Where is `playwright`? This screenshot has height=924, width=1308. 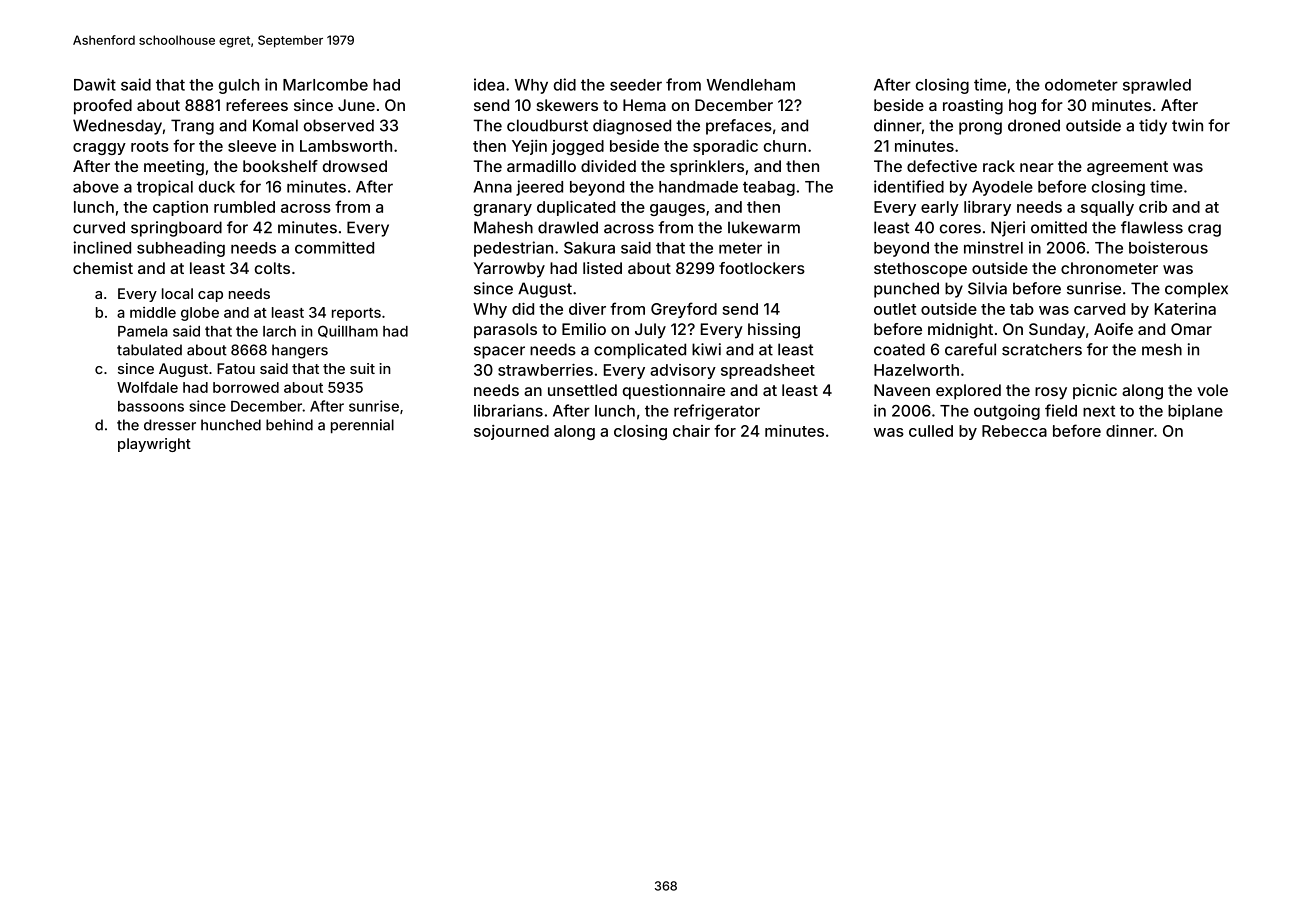
playwright is located at coordinates (154, 445).
